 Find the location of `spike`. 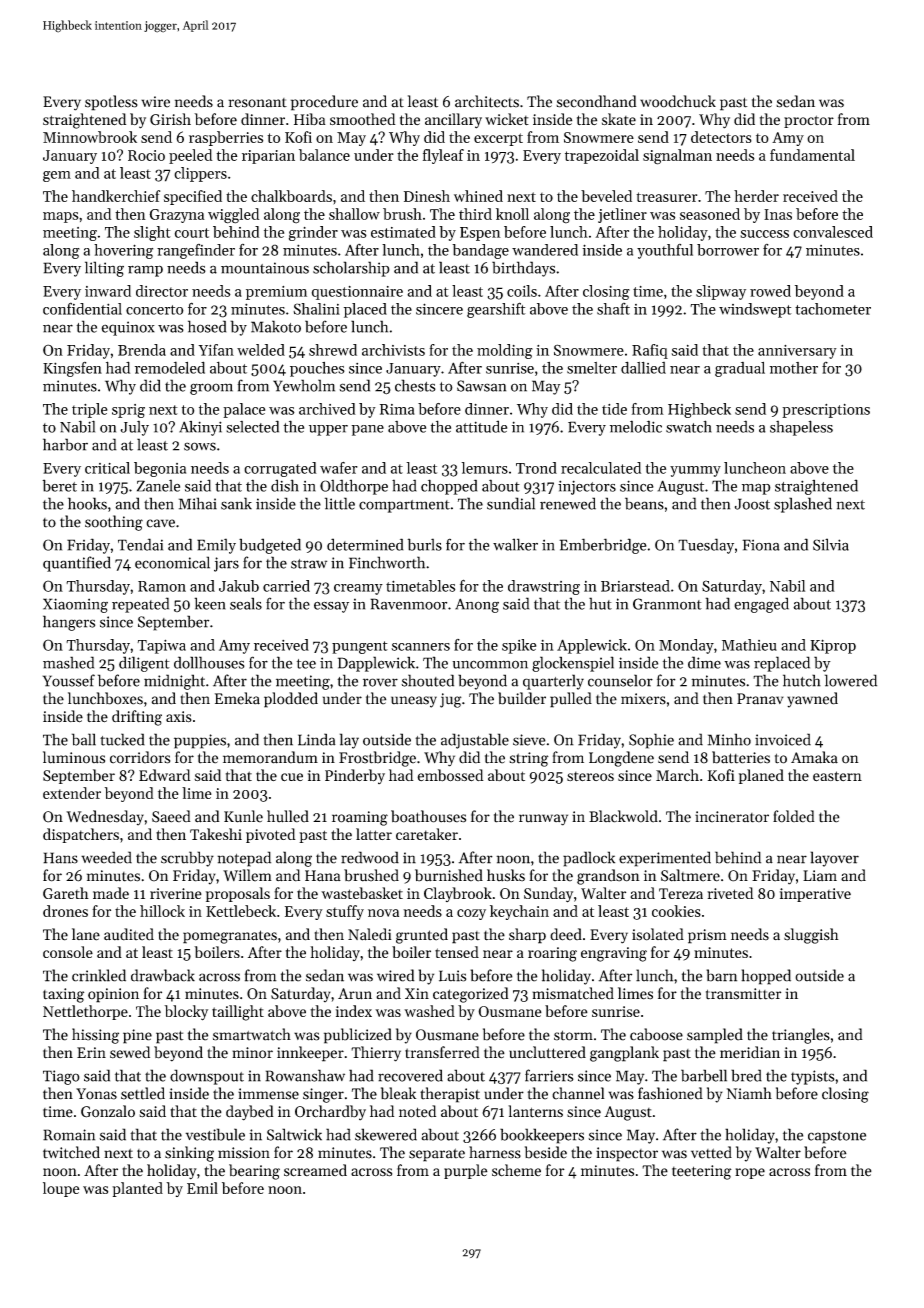

spike is located at coordinates (519, 646).
